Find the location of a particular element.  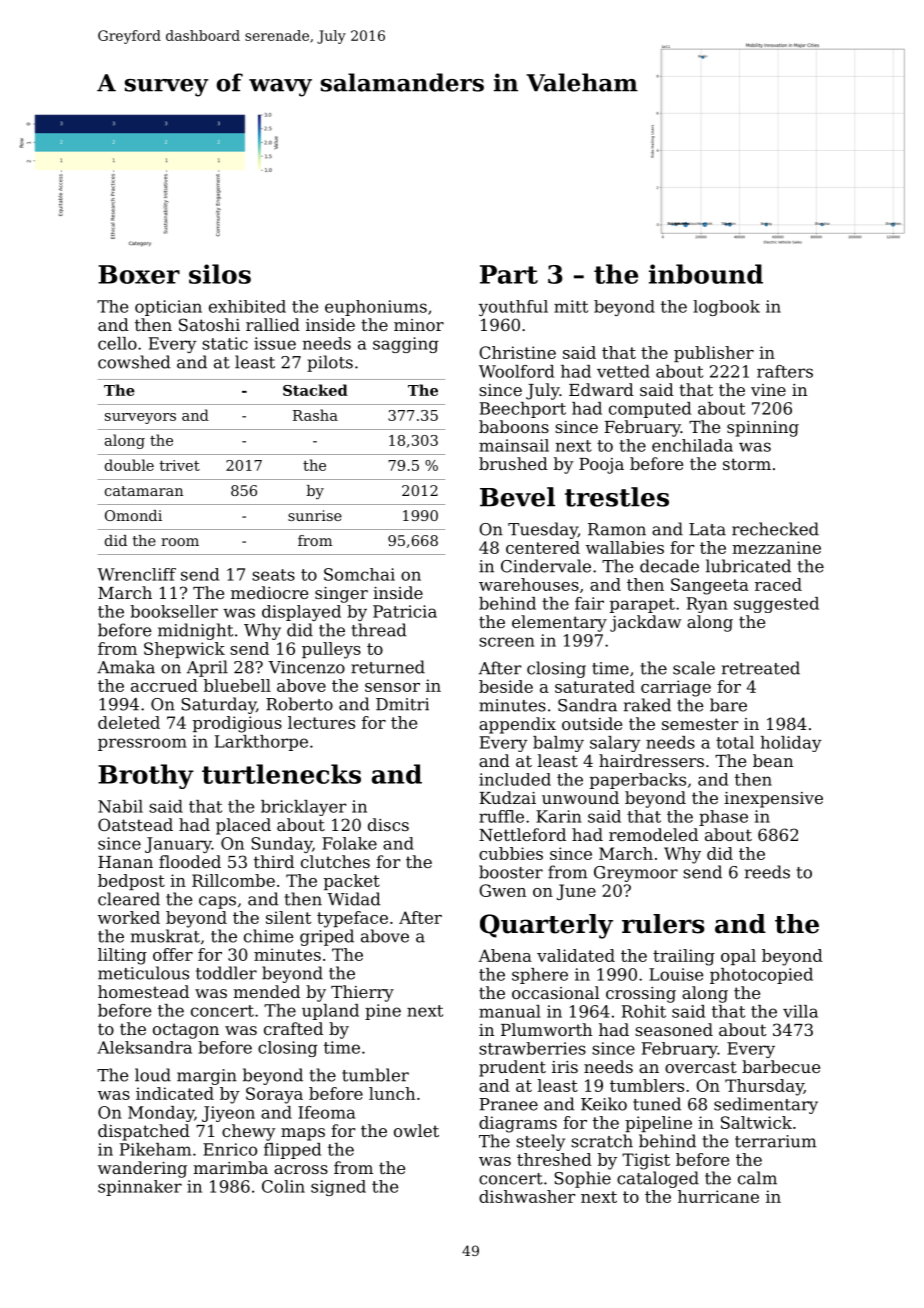

trailing is located at coordinates (684, 957).
